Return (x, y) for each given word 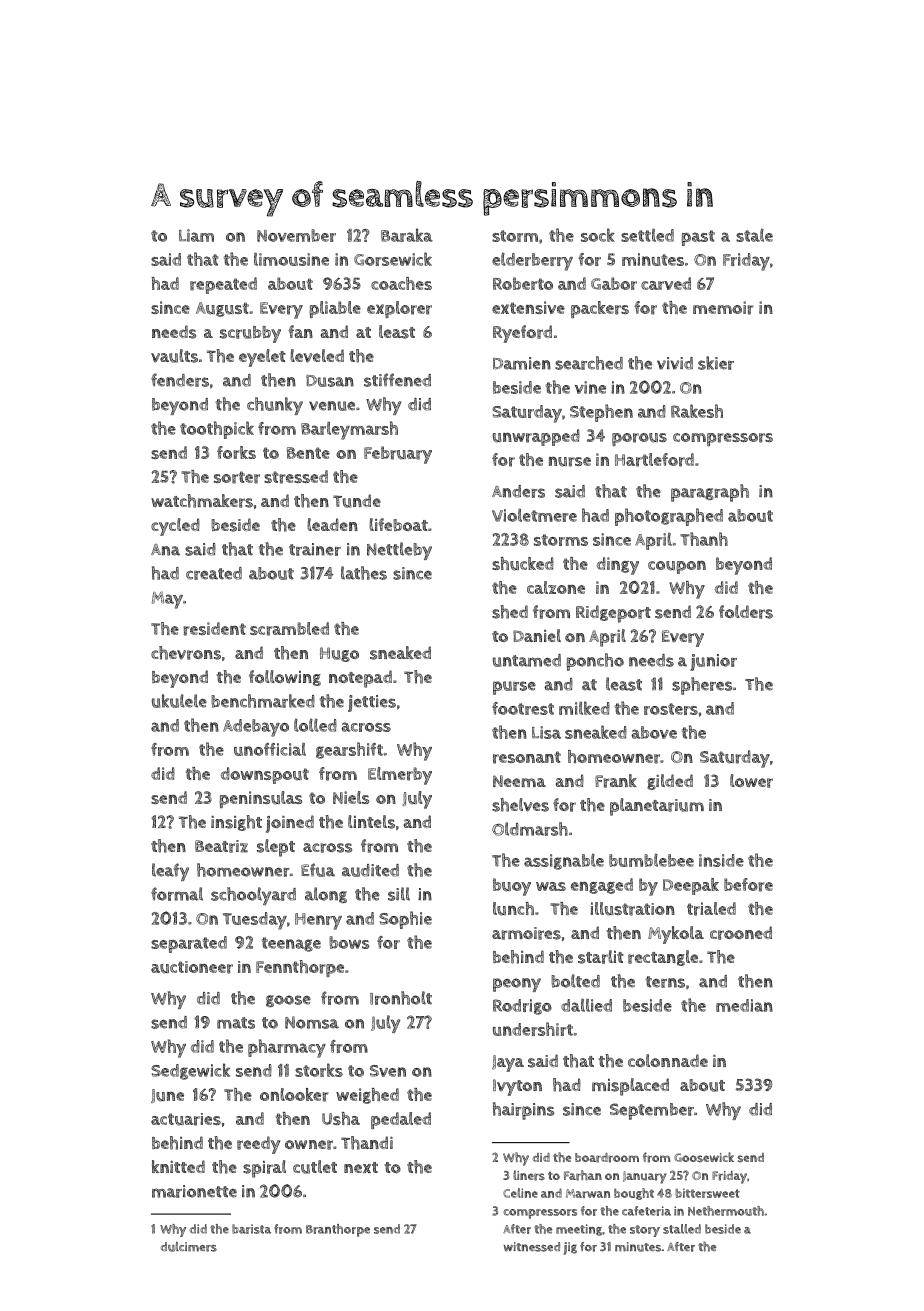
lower (751, 781)
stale (754, 235)
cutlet (315, 1167)
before (748, 885)
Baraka (407, 235)
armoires (526, 933)
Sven (388, 1071)
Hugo (339, 654)
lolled (315, 725)
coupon (677, 567)
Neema (519, 781)
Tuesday (255, 921)
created (214, 573)
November (296, 235)
